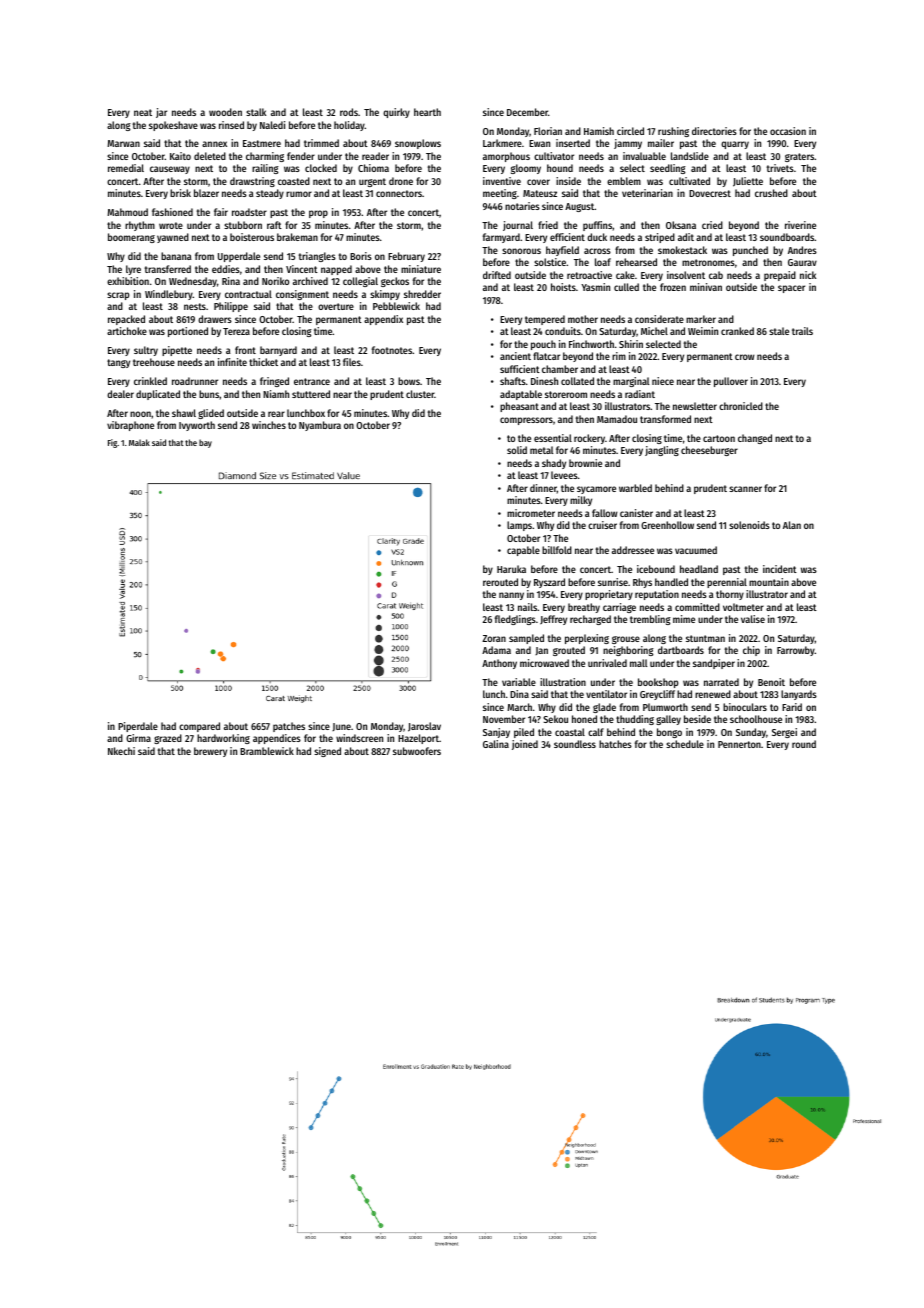 Image resolution: width=924 pixels, height=1308 pixels. I want to click on directories, so click(714, 131).
